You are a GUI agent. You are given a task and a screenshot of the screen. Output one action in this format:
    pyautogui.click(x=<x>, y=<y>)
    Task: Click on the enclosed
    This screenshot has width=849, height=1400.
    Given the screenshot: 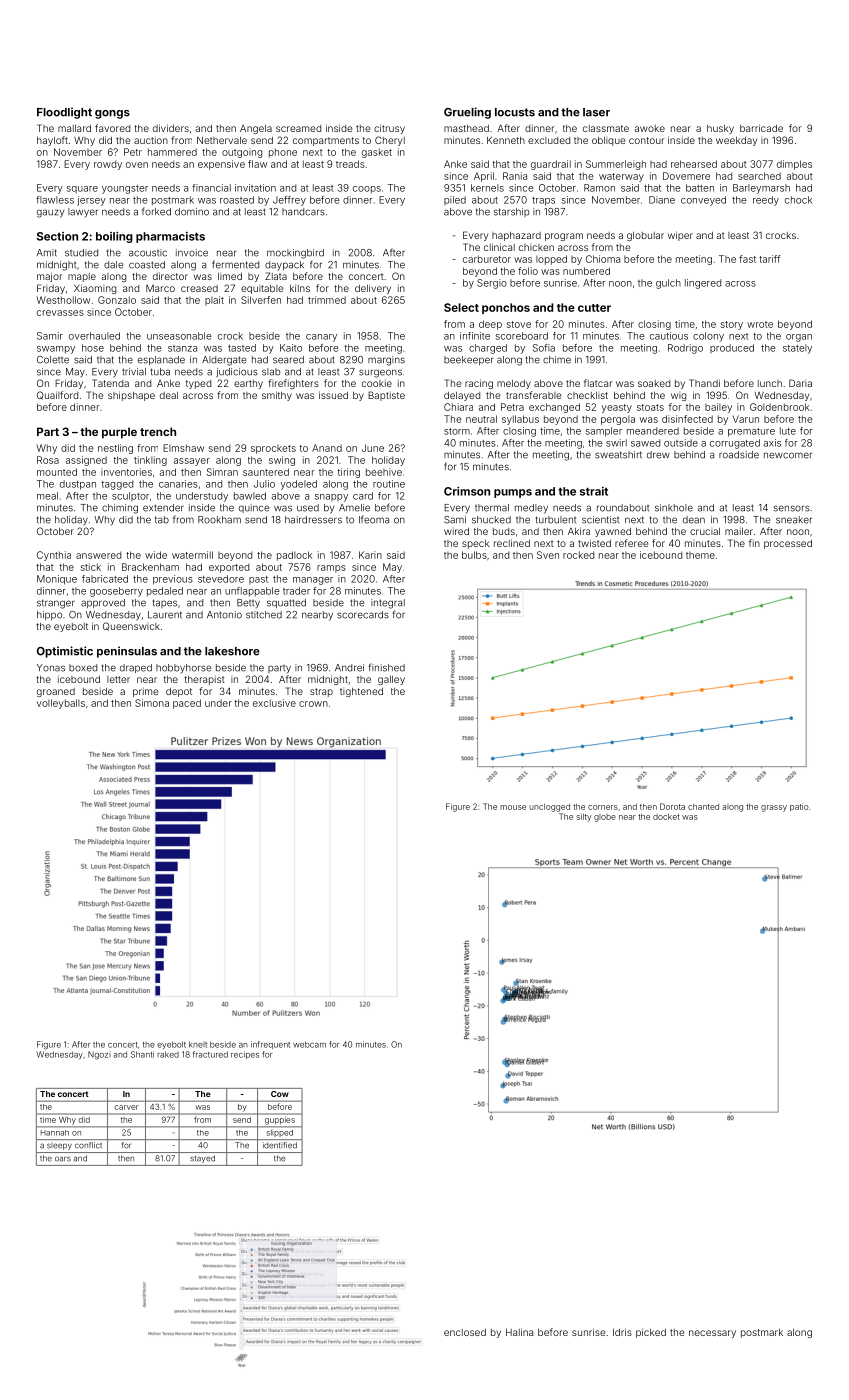 What is the action you would take?
    pyautogui.click(x=465, y=1332)
